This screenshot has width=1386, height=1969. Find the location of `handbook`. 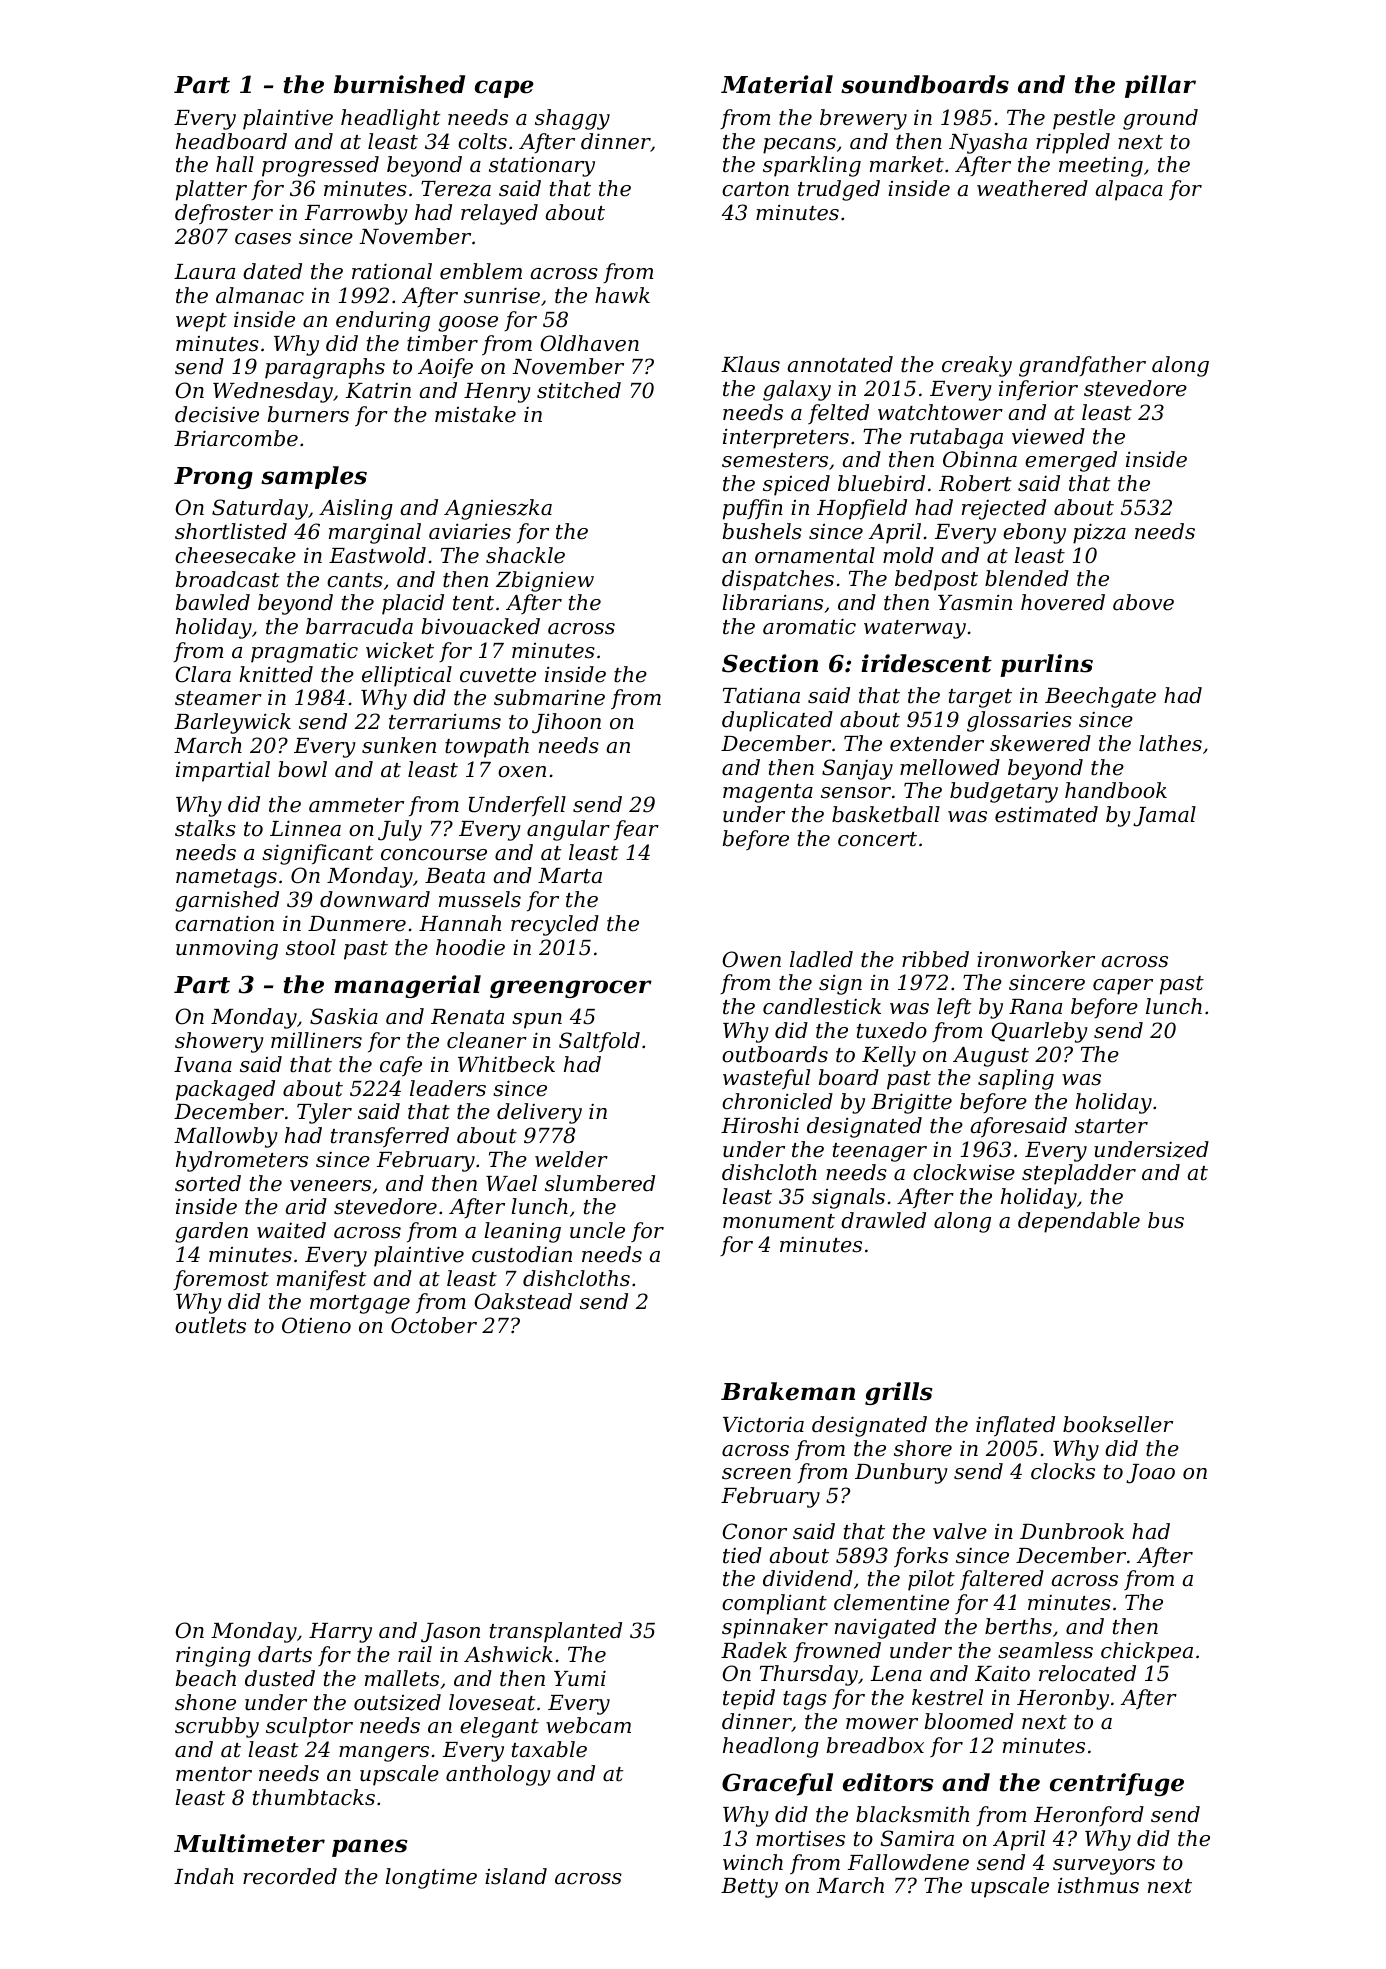

handbook is located at coordinates (1116, 790).
